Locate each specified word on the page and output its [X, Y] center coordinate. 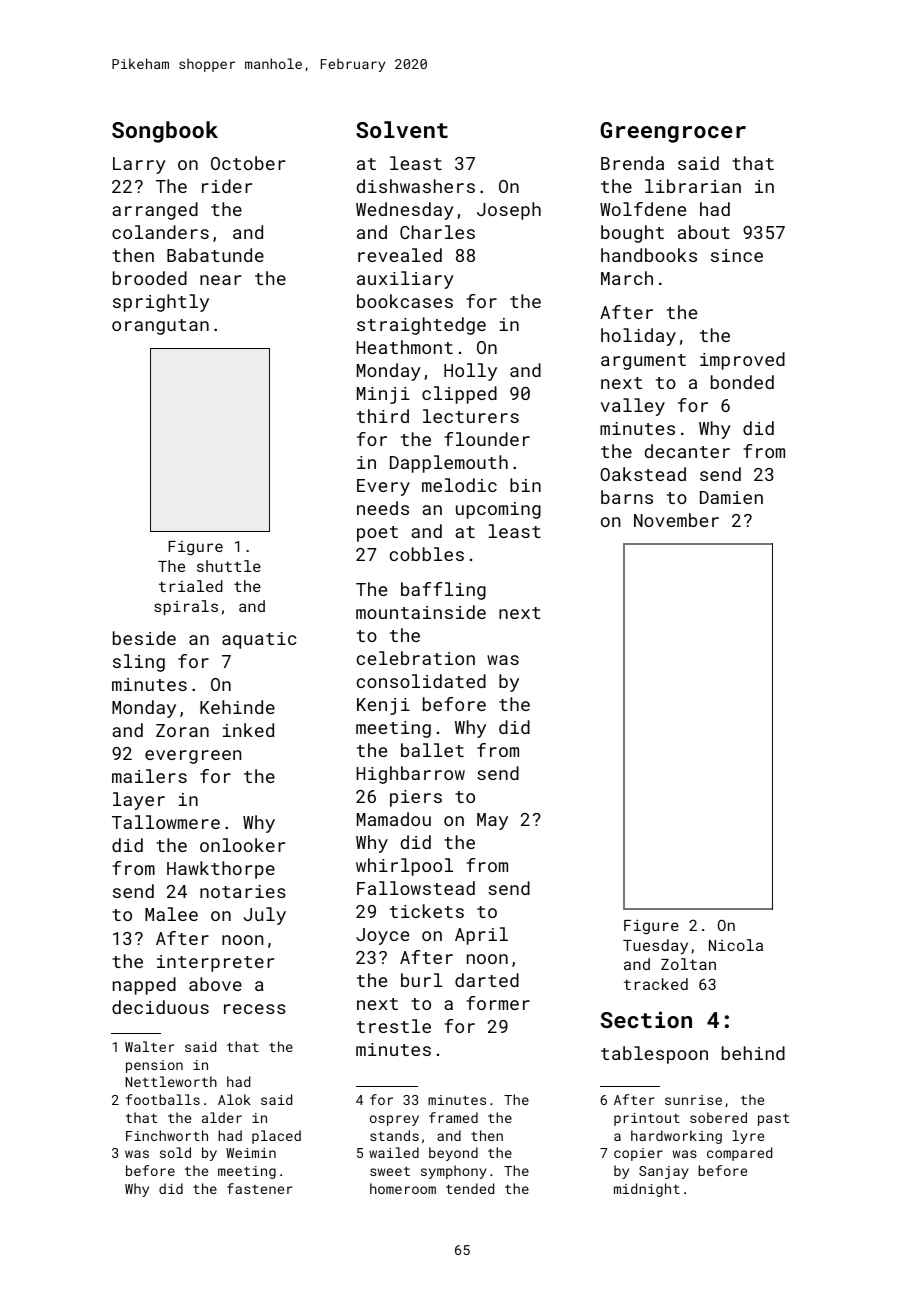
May [492, 821]
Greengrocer [673, 132]
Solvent [402, 129]
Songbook [165, 132]
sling [139, 663]
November [676, 520]
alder [222, 1117]
